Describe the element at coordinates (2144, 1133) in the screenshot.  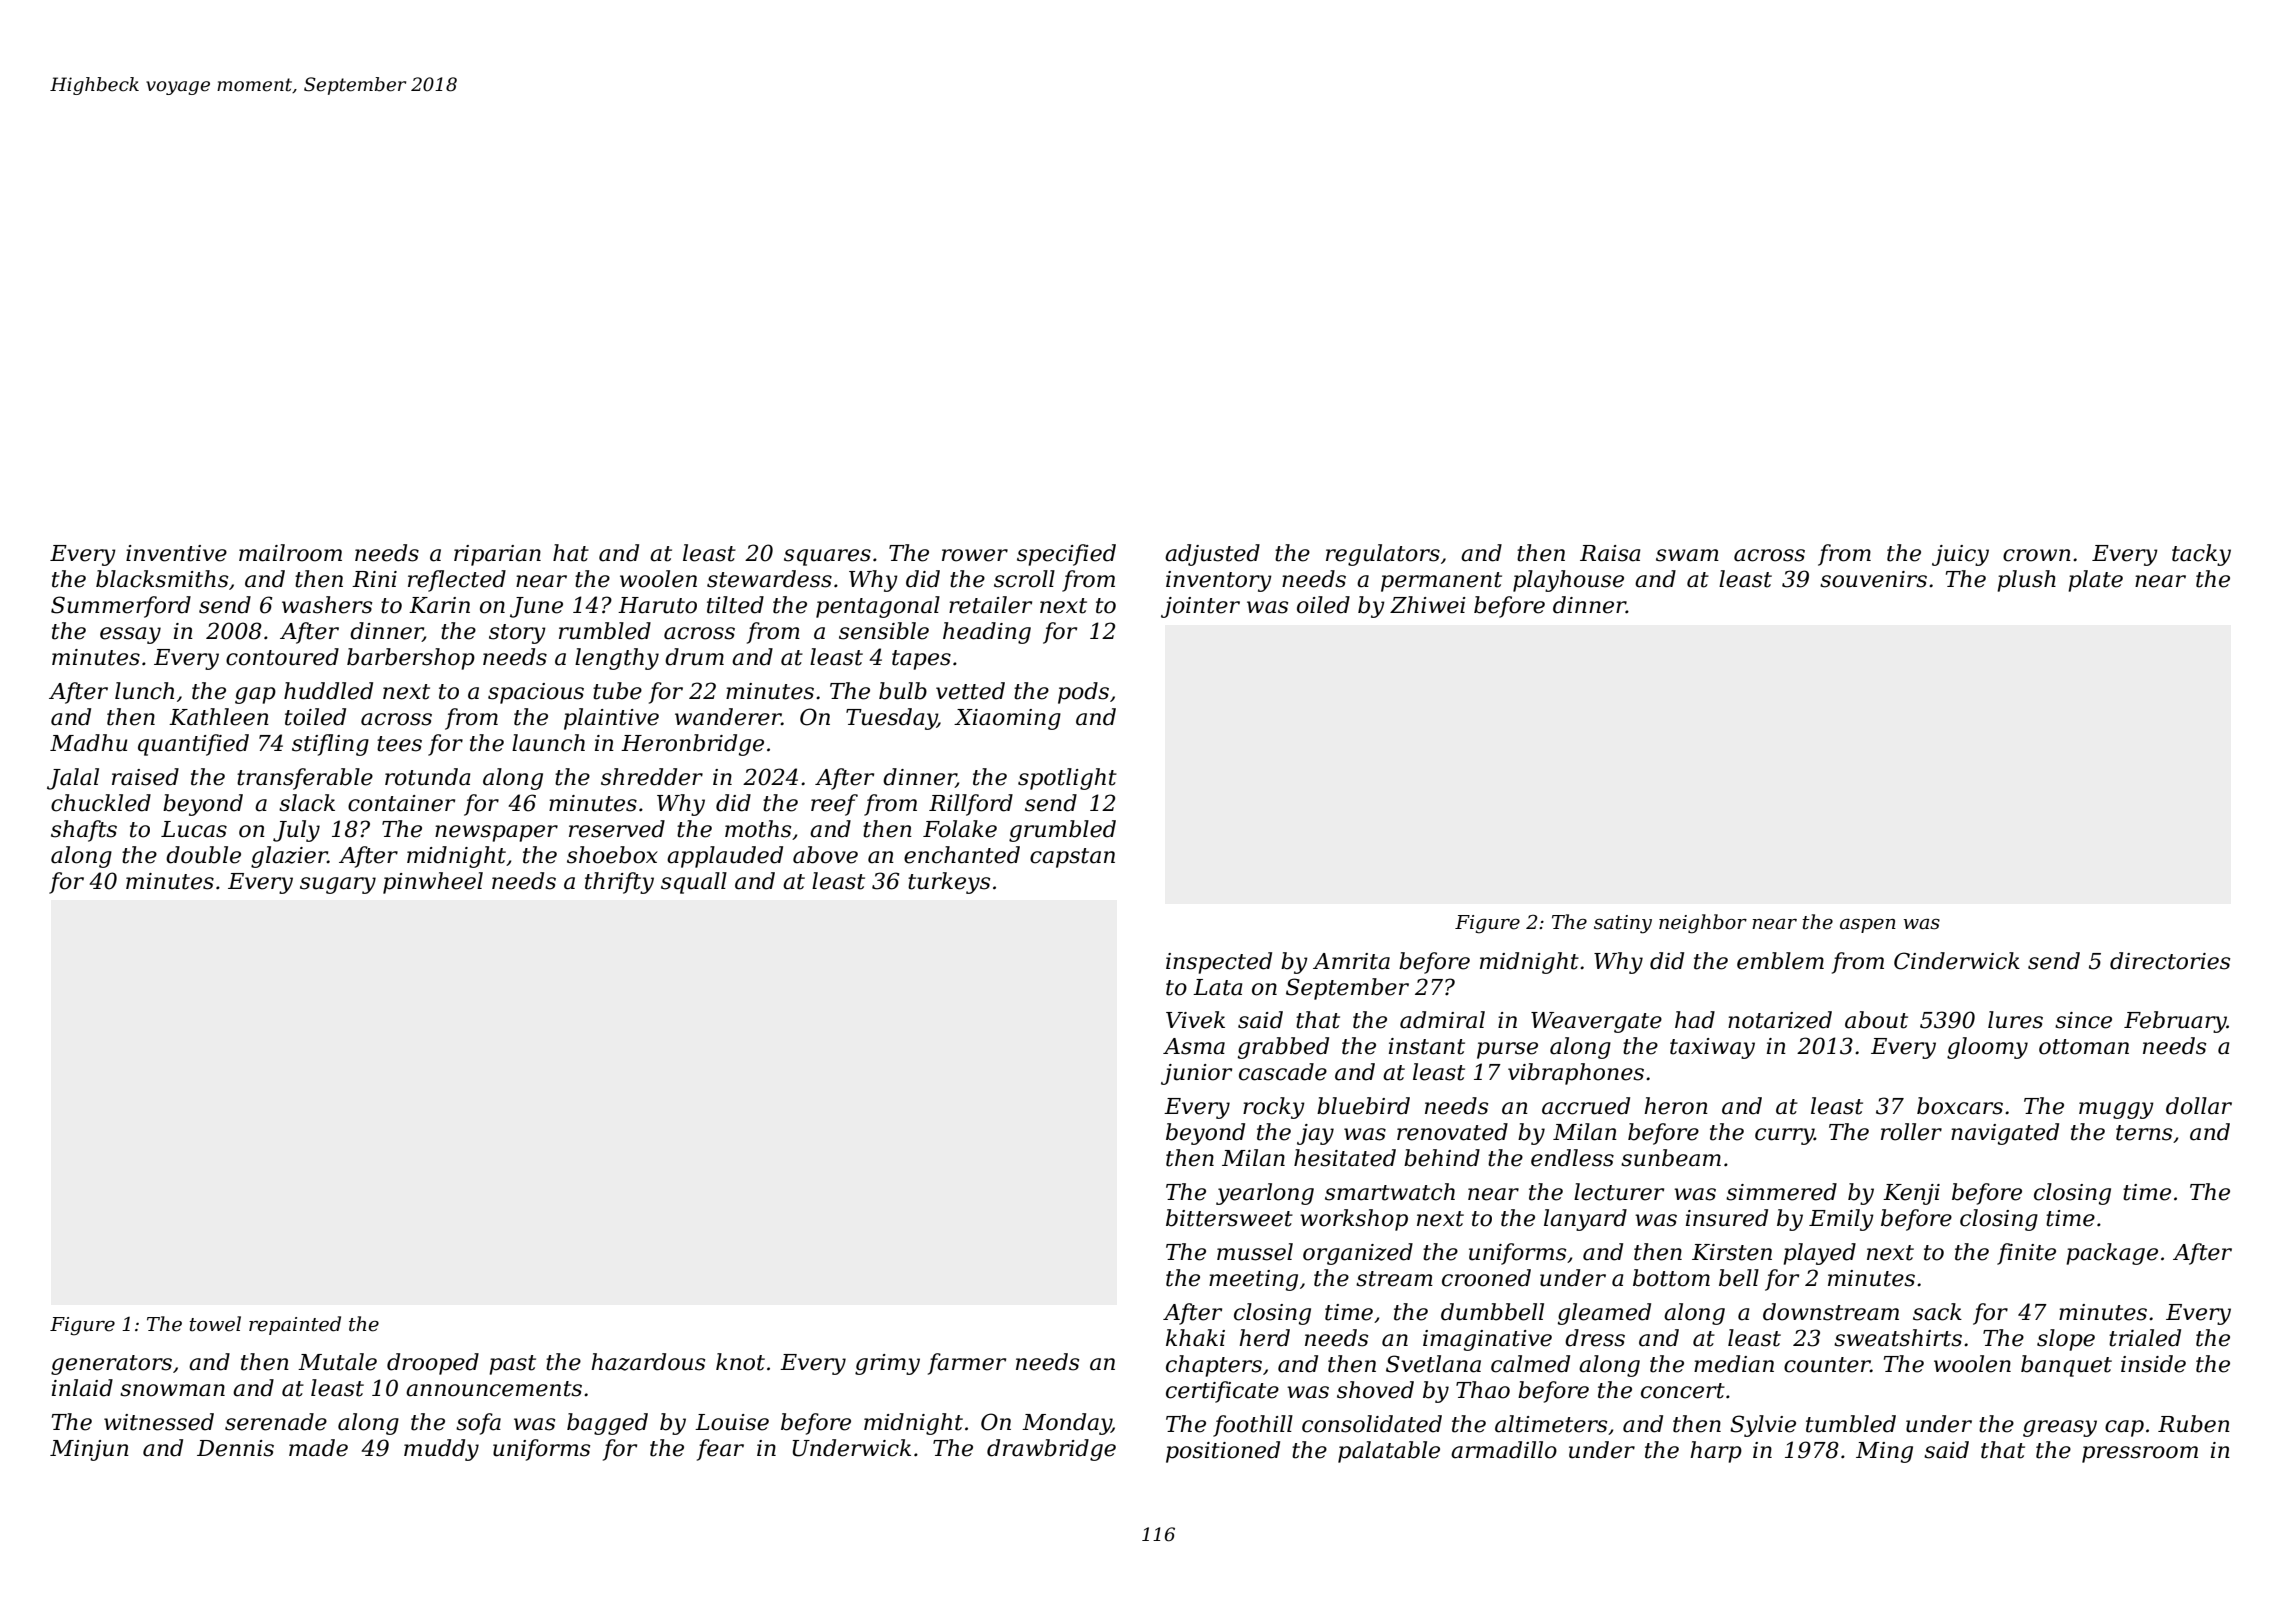
I see `terns` at that location.
